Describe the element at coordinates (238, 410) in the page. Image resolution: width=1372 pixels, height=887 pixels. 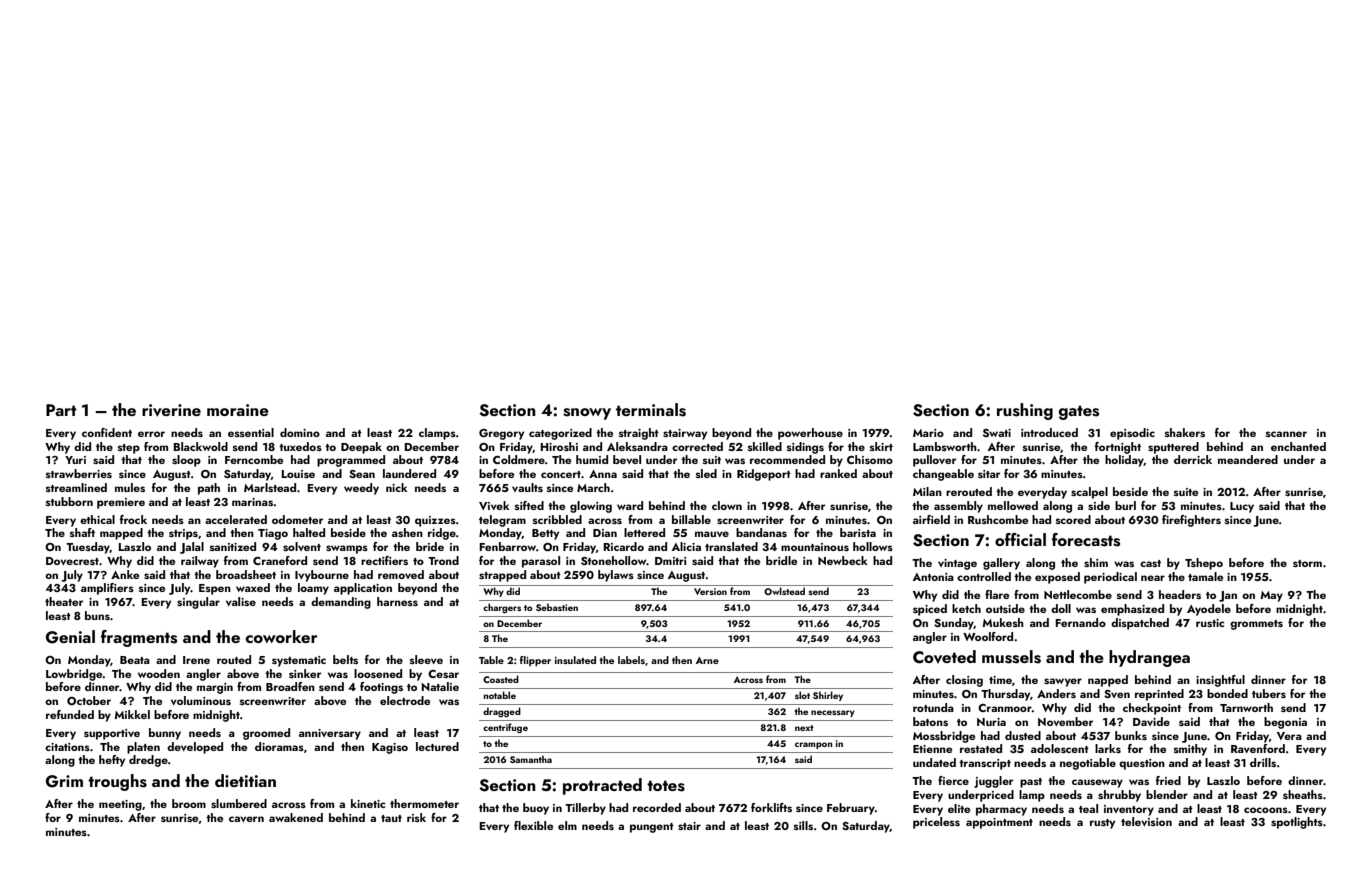
I see `moraine` at that location.
